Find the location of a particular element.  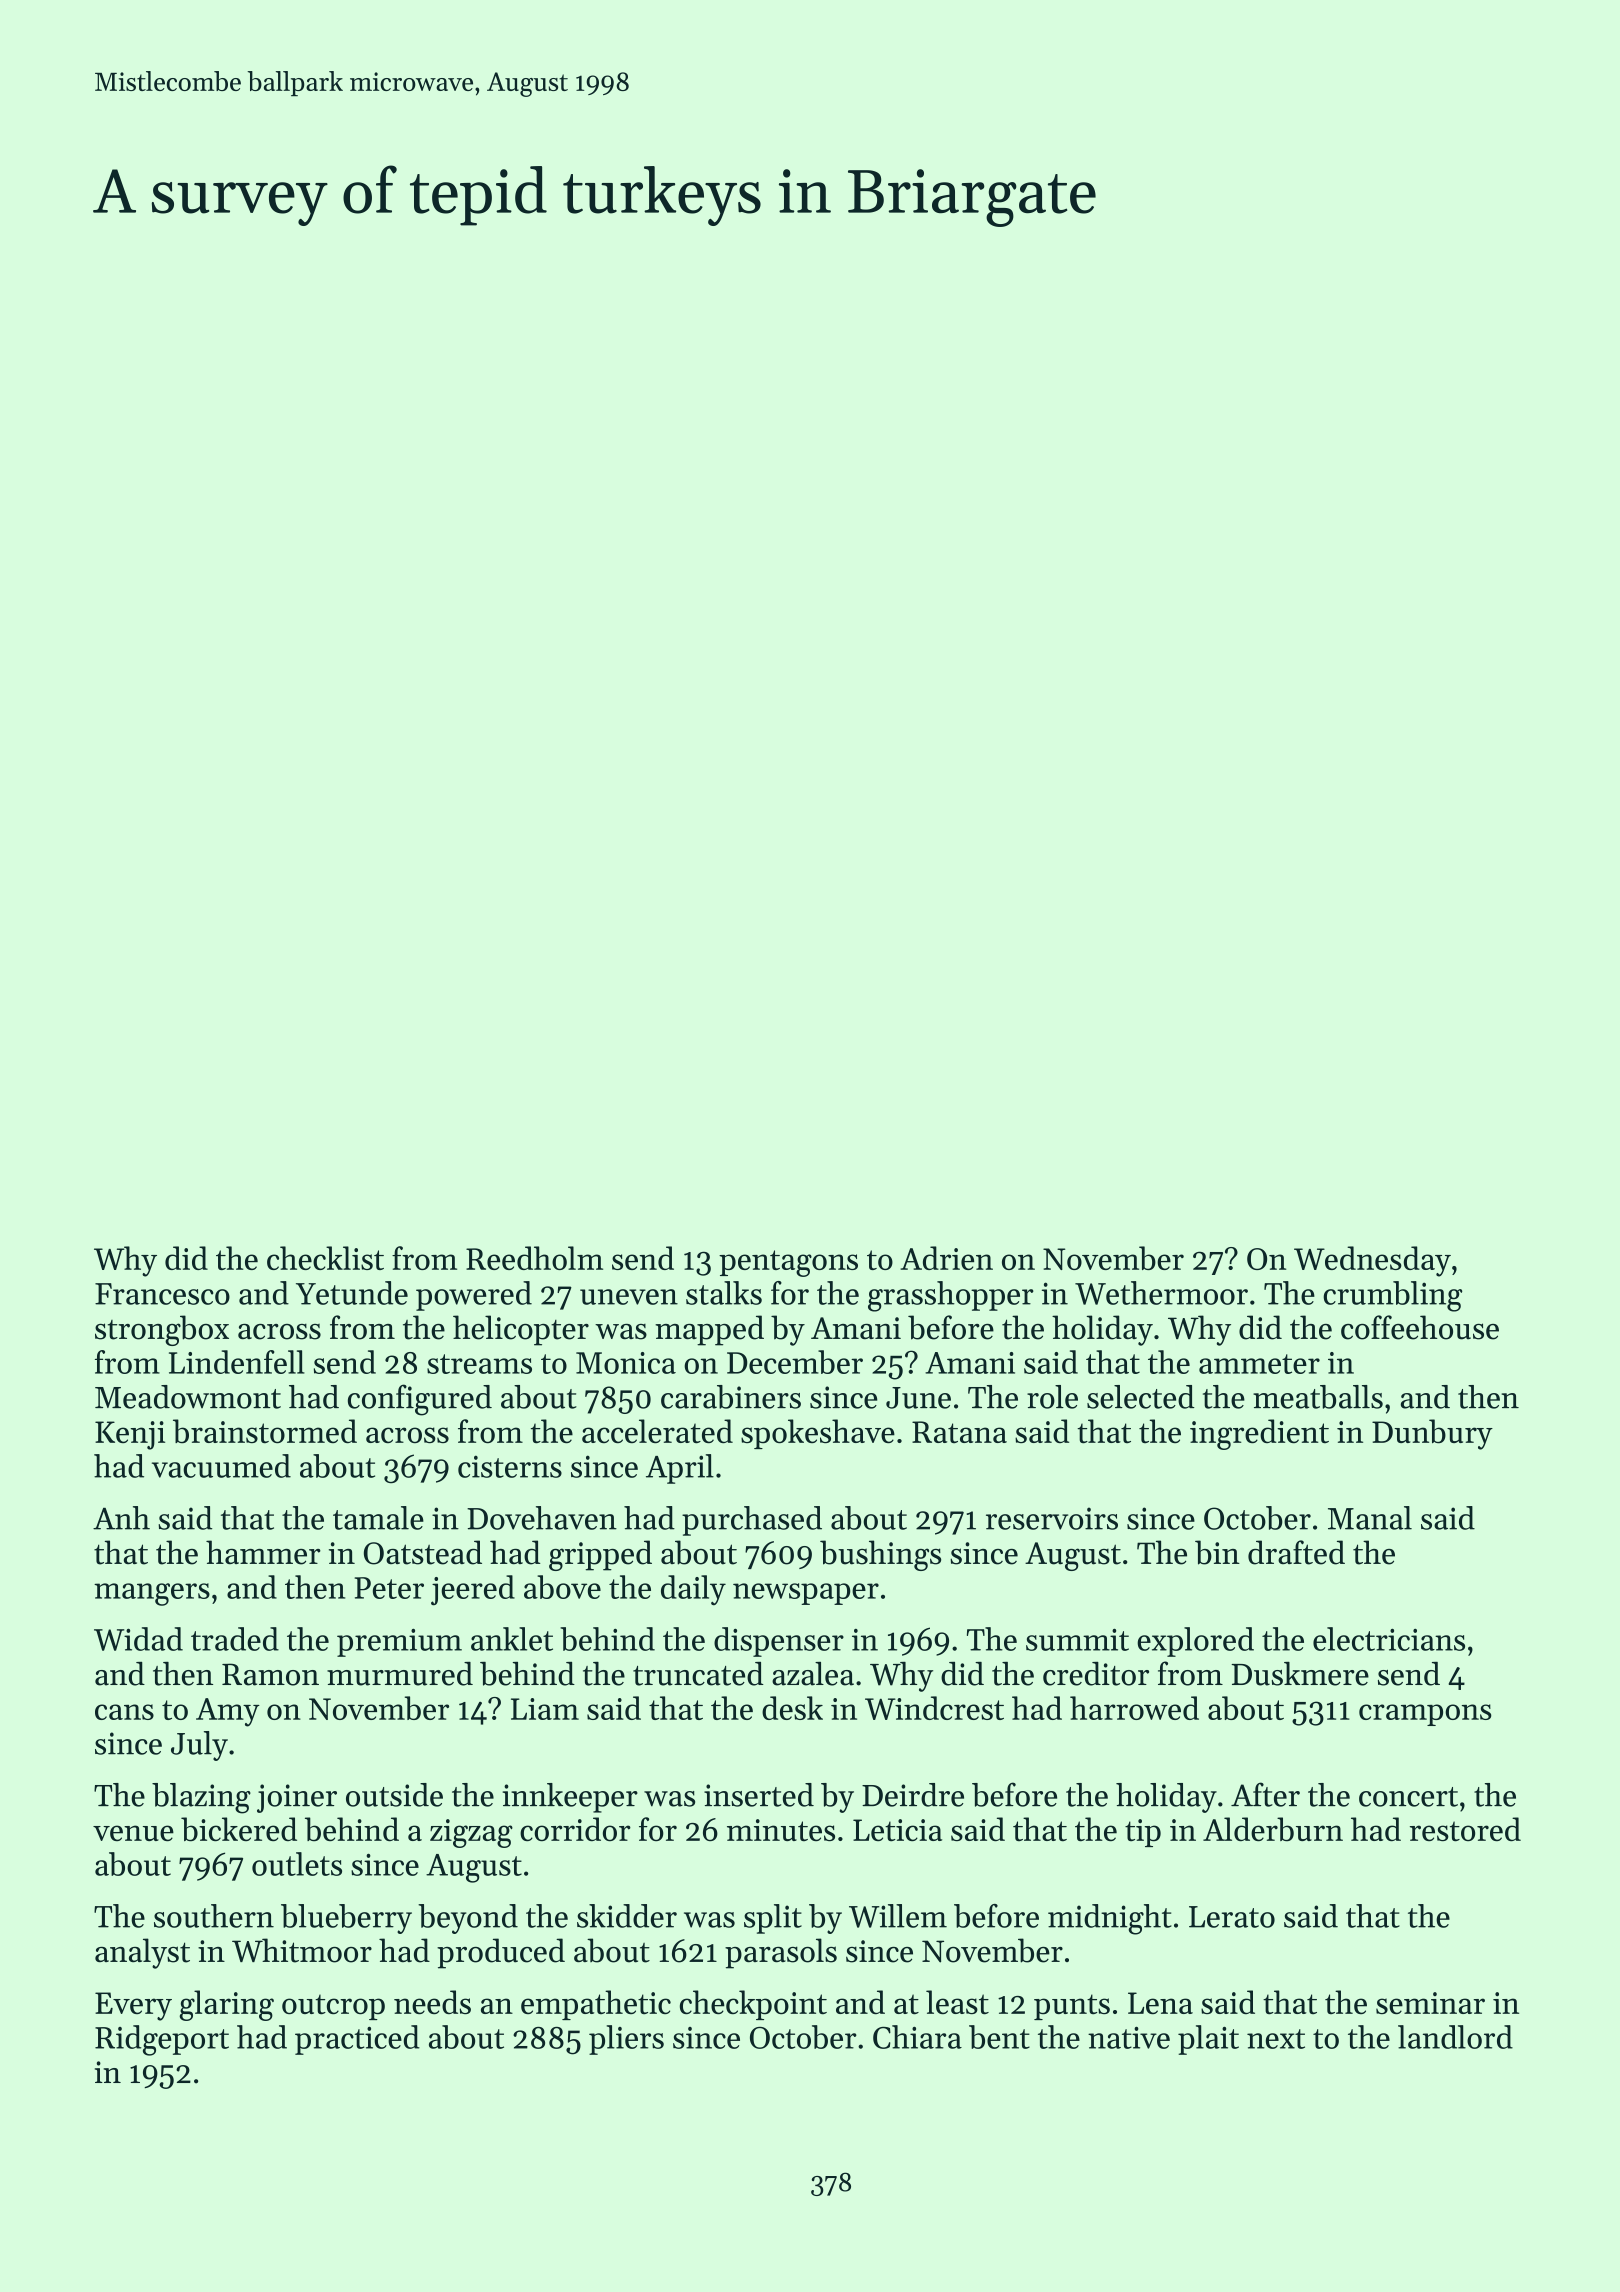

checklist is located at coordinates (325, 1258).
